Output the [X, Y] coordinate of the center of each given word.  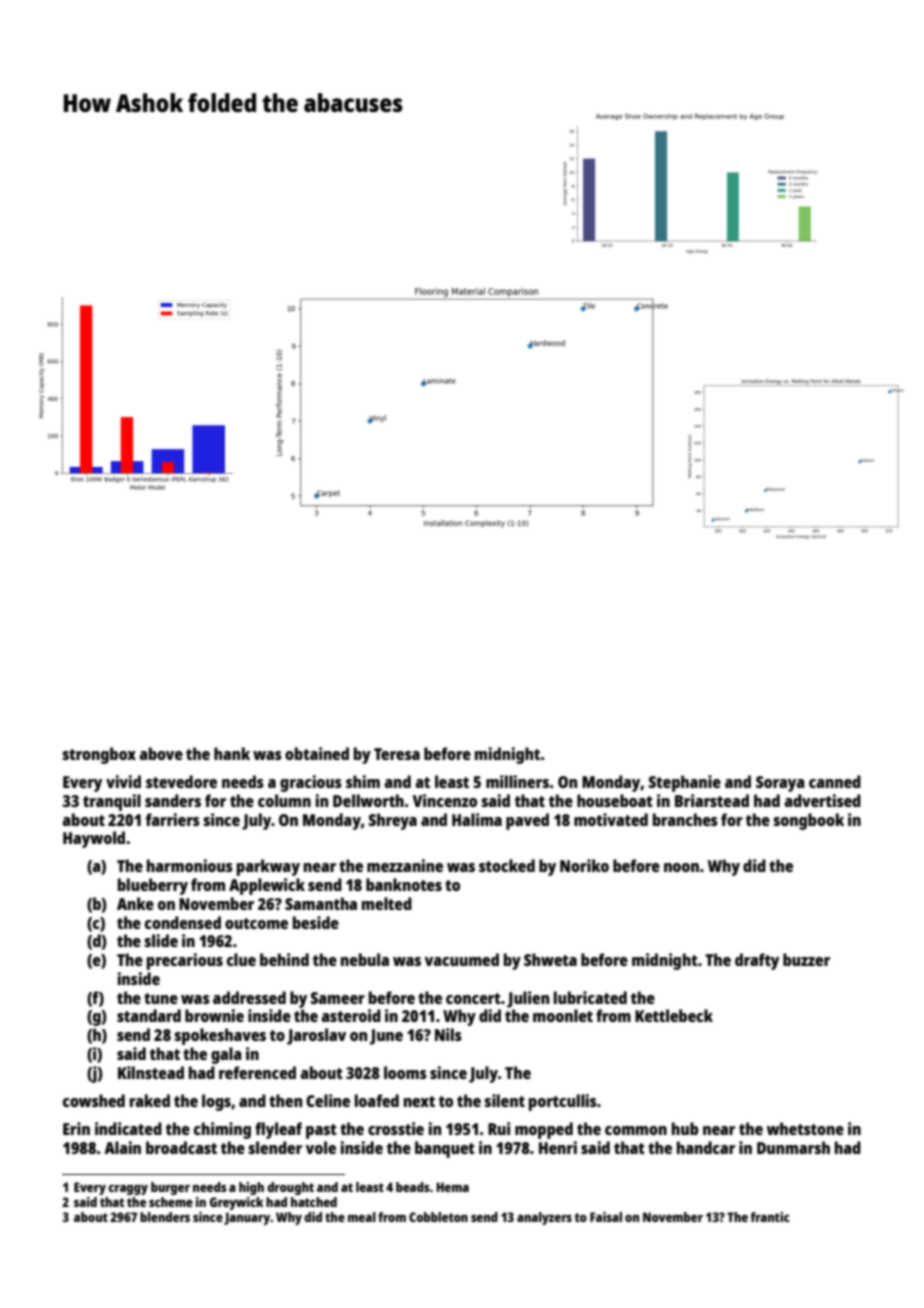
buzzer [806, 959]
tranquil [112, 802]
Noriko [584, 865]
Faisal [606, 1217]
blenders [165, 1217]
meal [362, 1217]
